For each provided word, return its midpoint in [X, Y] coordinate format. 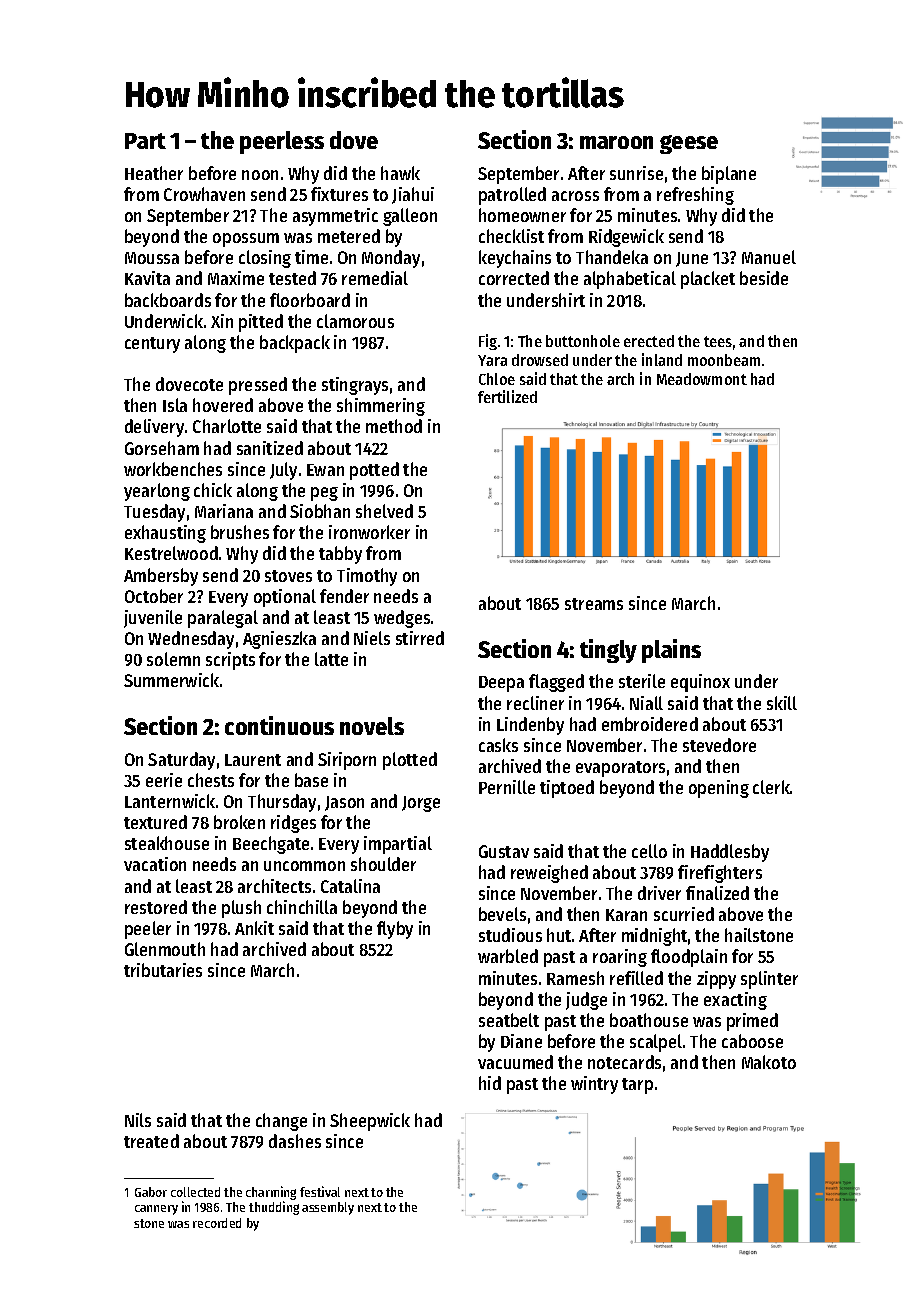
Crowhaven [204, 194]
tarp [637, 1086]
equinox [700, 683]
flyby [395, 930]
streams [594, 604]
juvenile [153, 619]
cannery [156, 1210]
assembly [328, 1208]
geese [689, 144]
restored [156, 907]
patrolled [512, 196]
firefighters [720, 874]
